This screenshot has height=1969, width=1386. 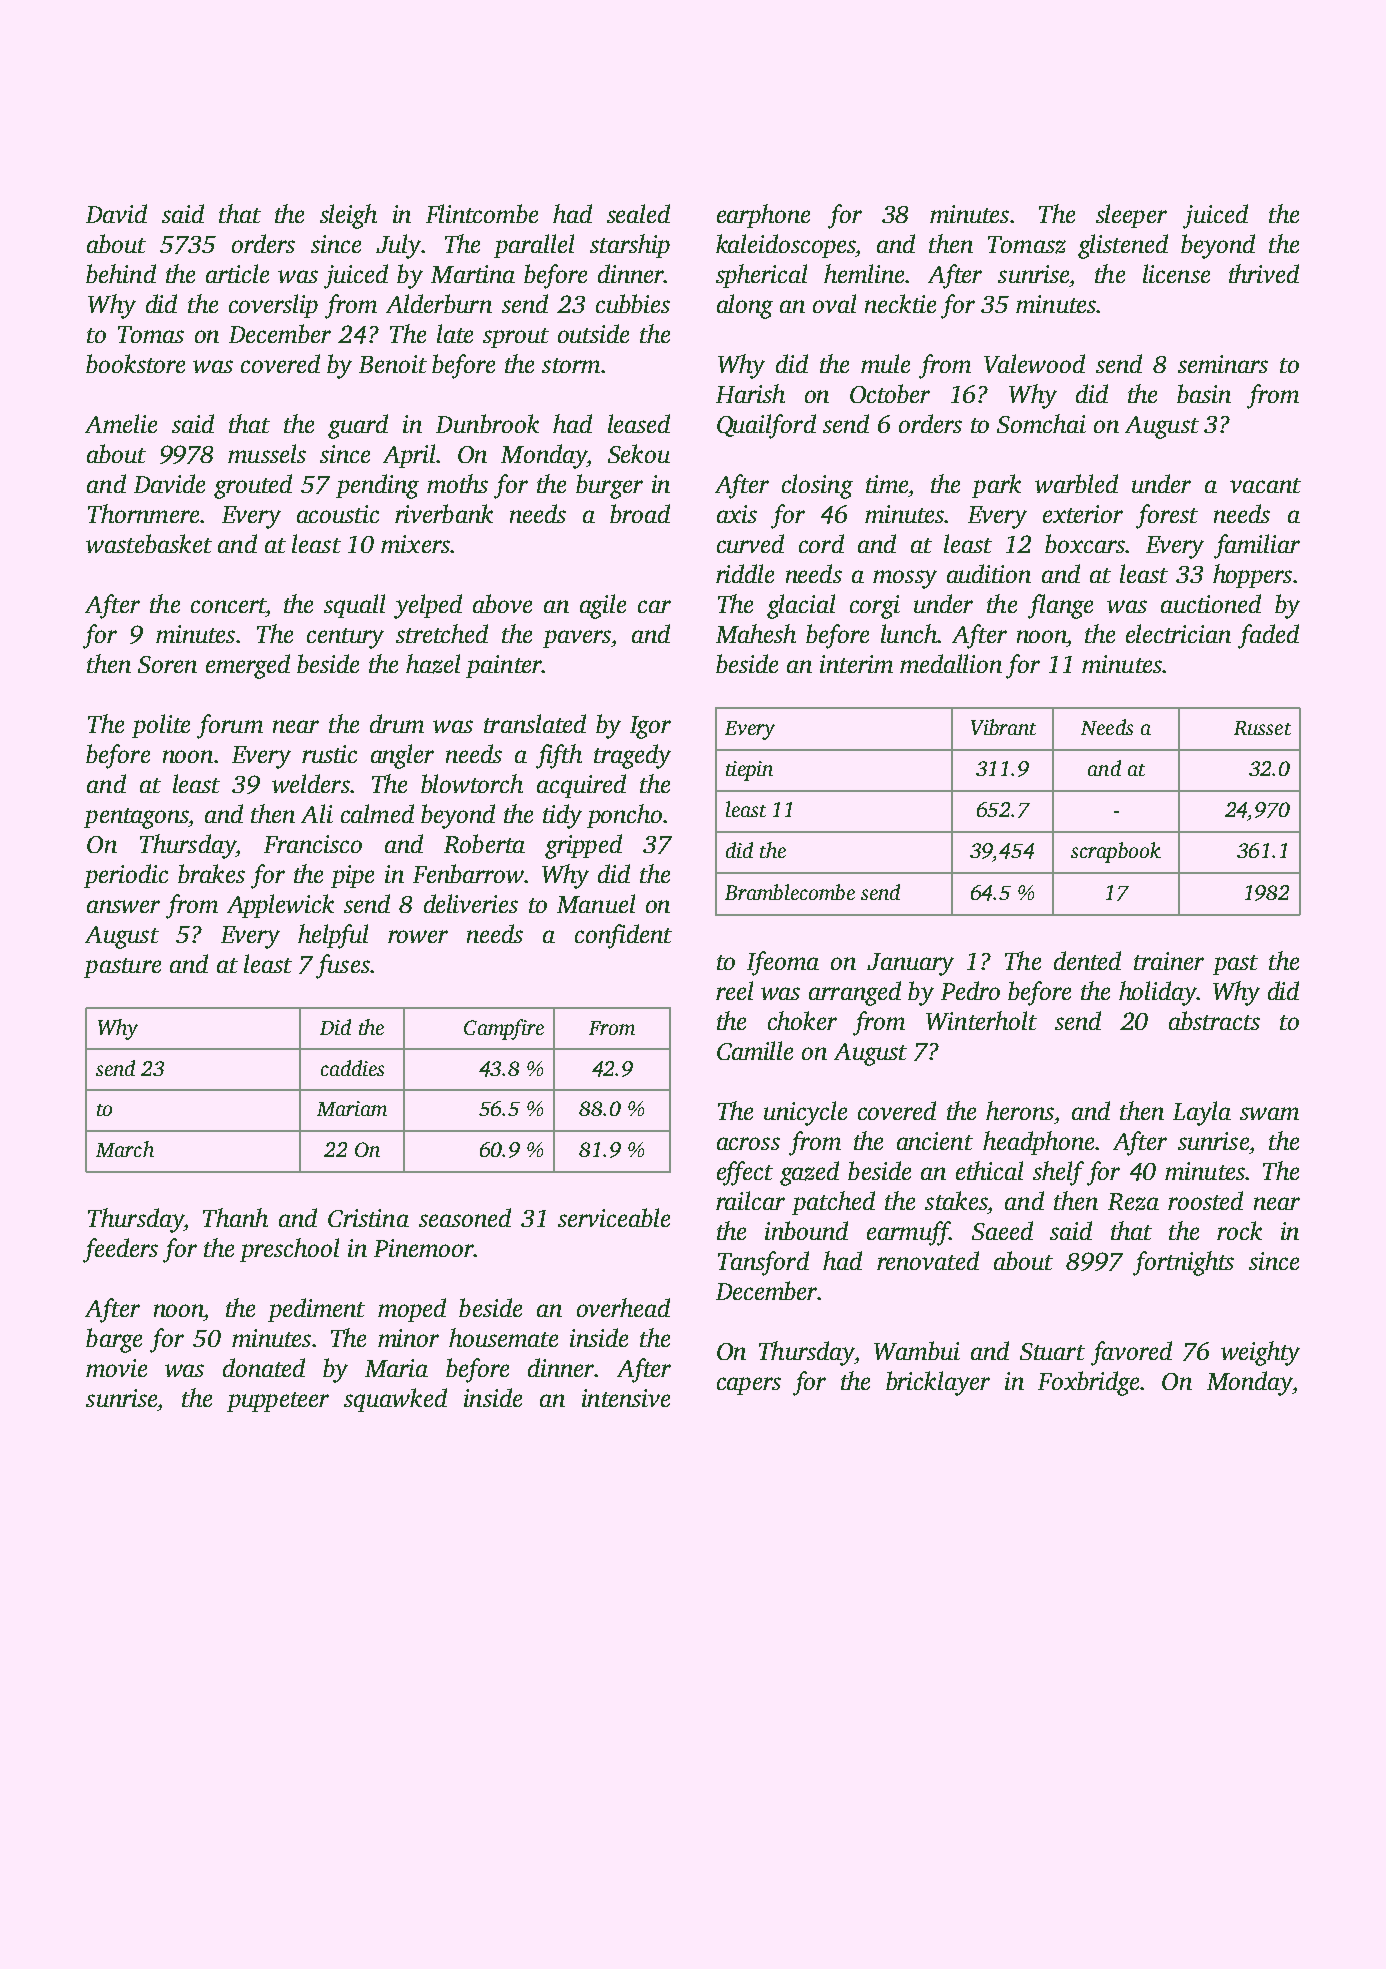 What do you see at coordinates (125, 1149) in the screenshot?
I see `March` at bounding box center [125, 1149].
